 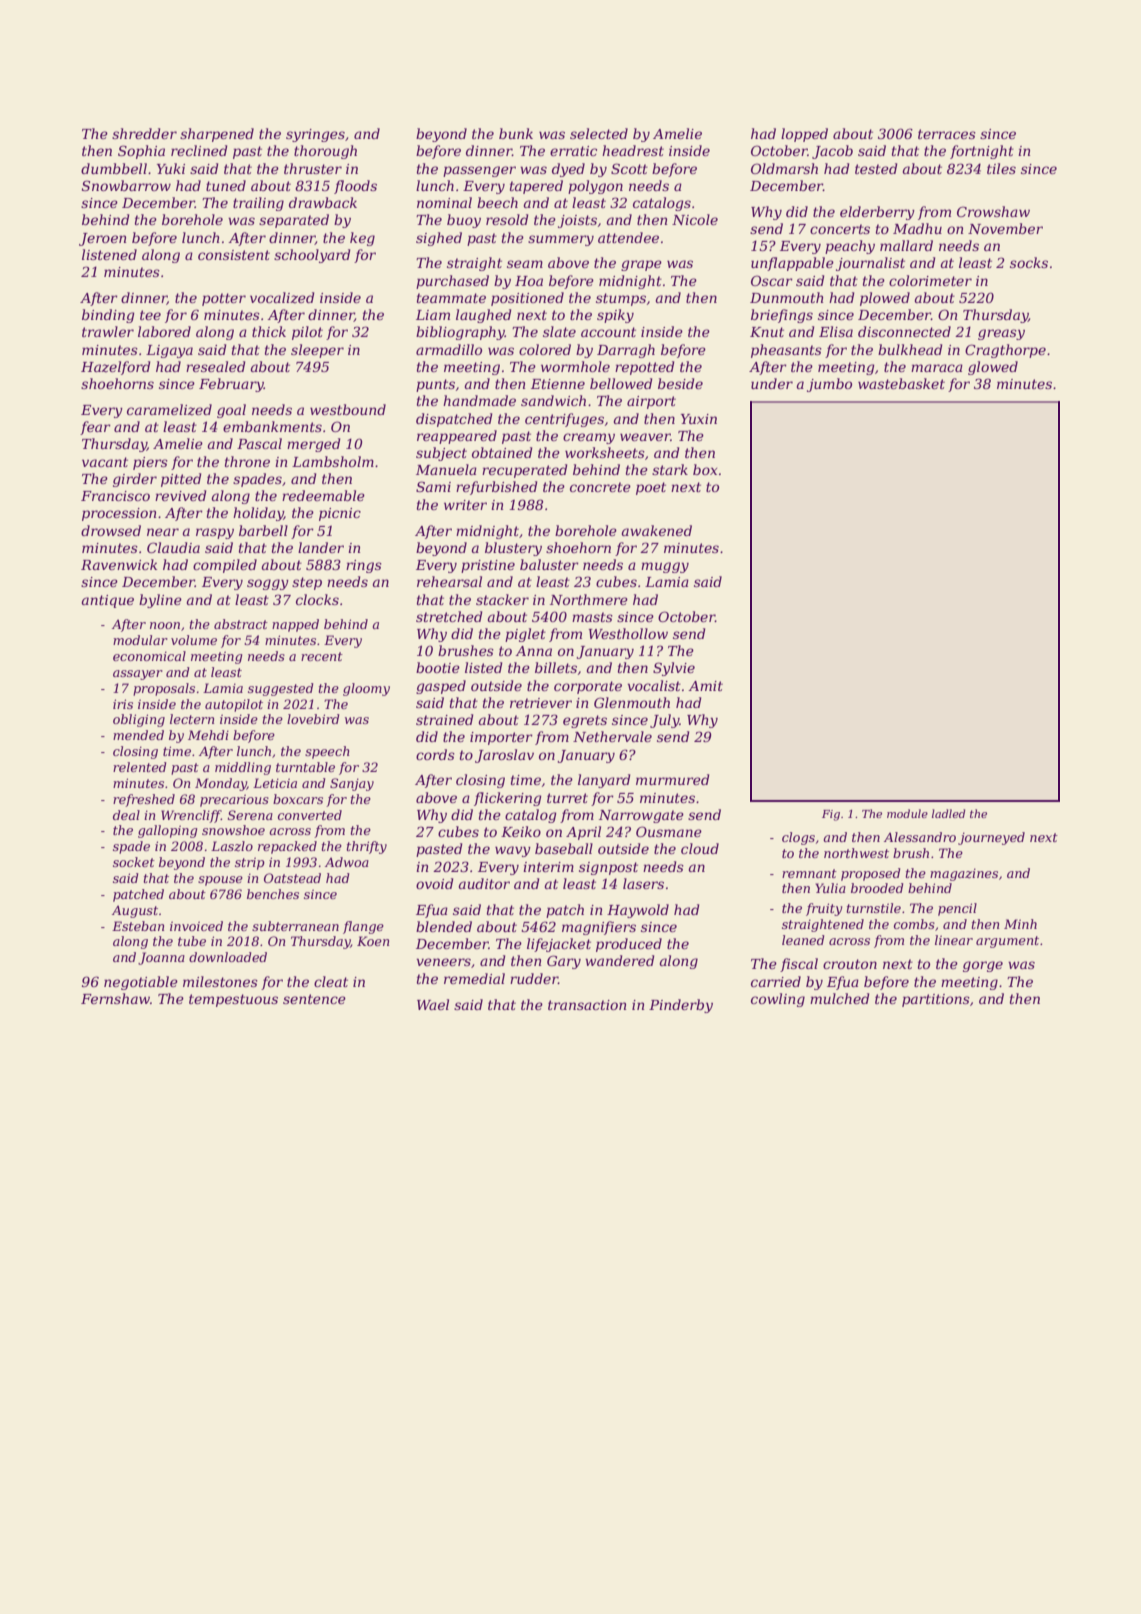 I want to click on leaned, so click(x=803, y=940).
